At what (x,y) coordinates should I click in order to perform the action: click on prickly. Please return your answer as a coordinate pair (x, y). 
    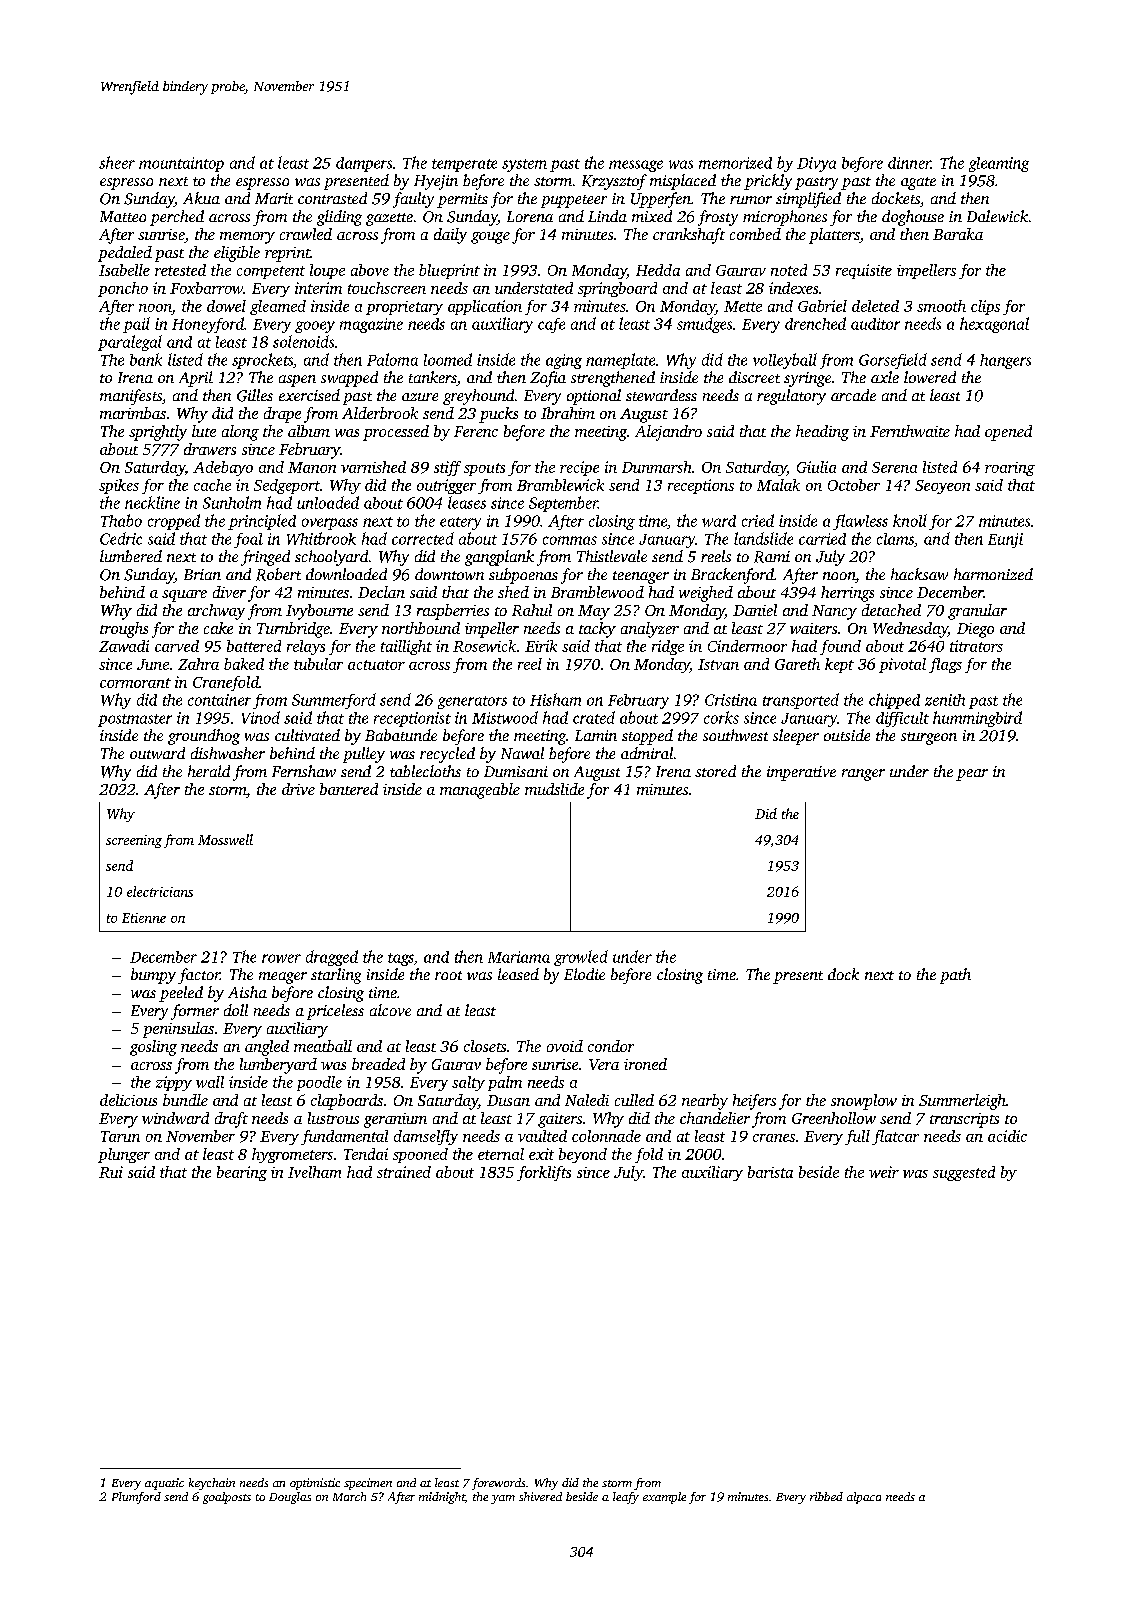
    Looking at the image, I should click on (768, 182).
